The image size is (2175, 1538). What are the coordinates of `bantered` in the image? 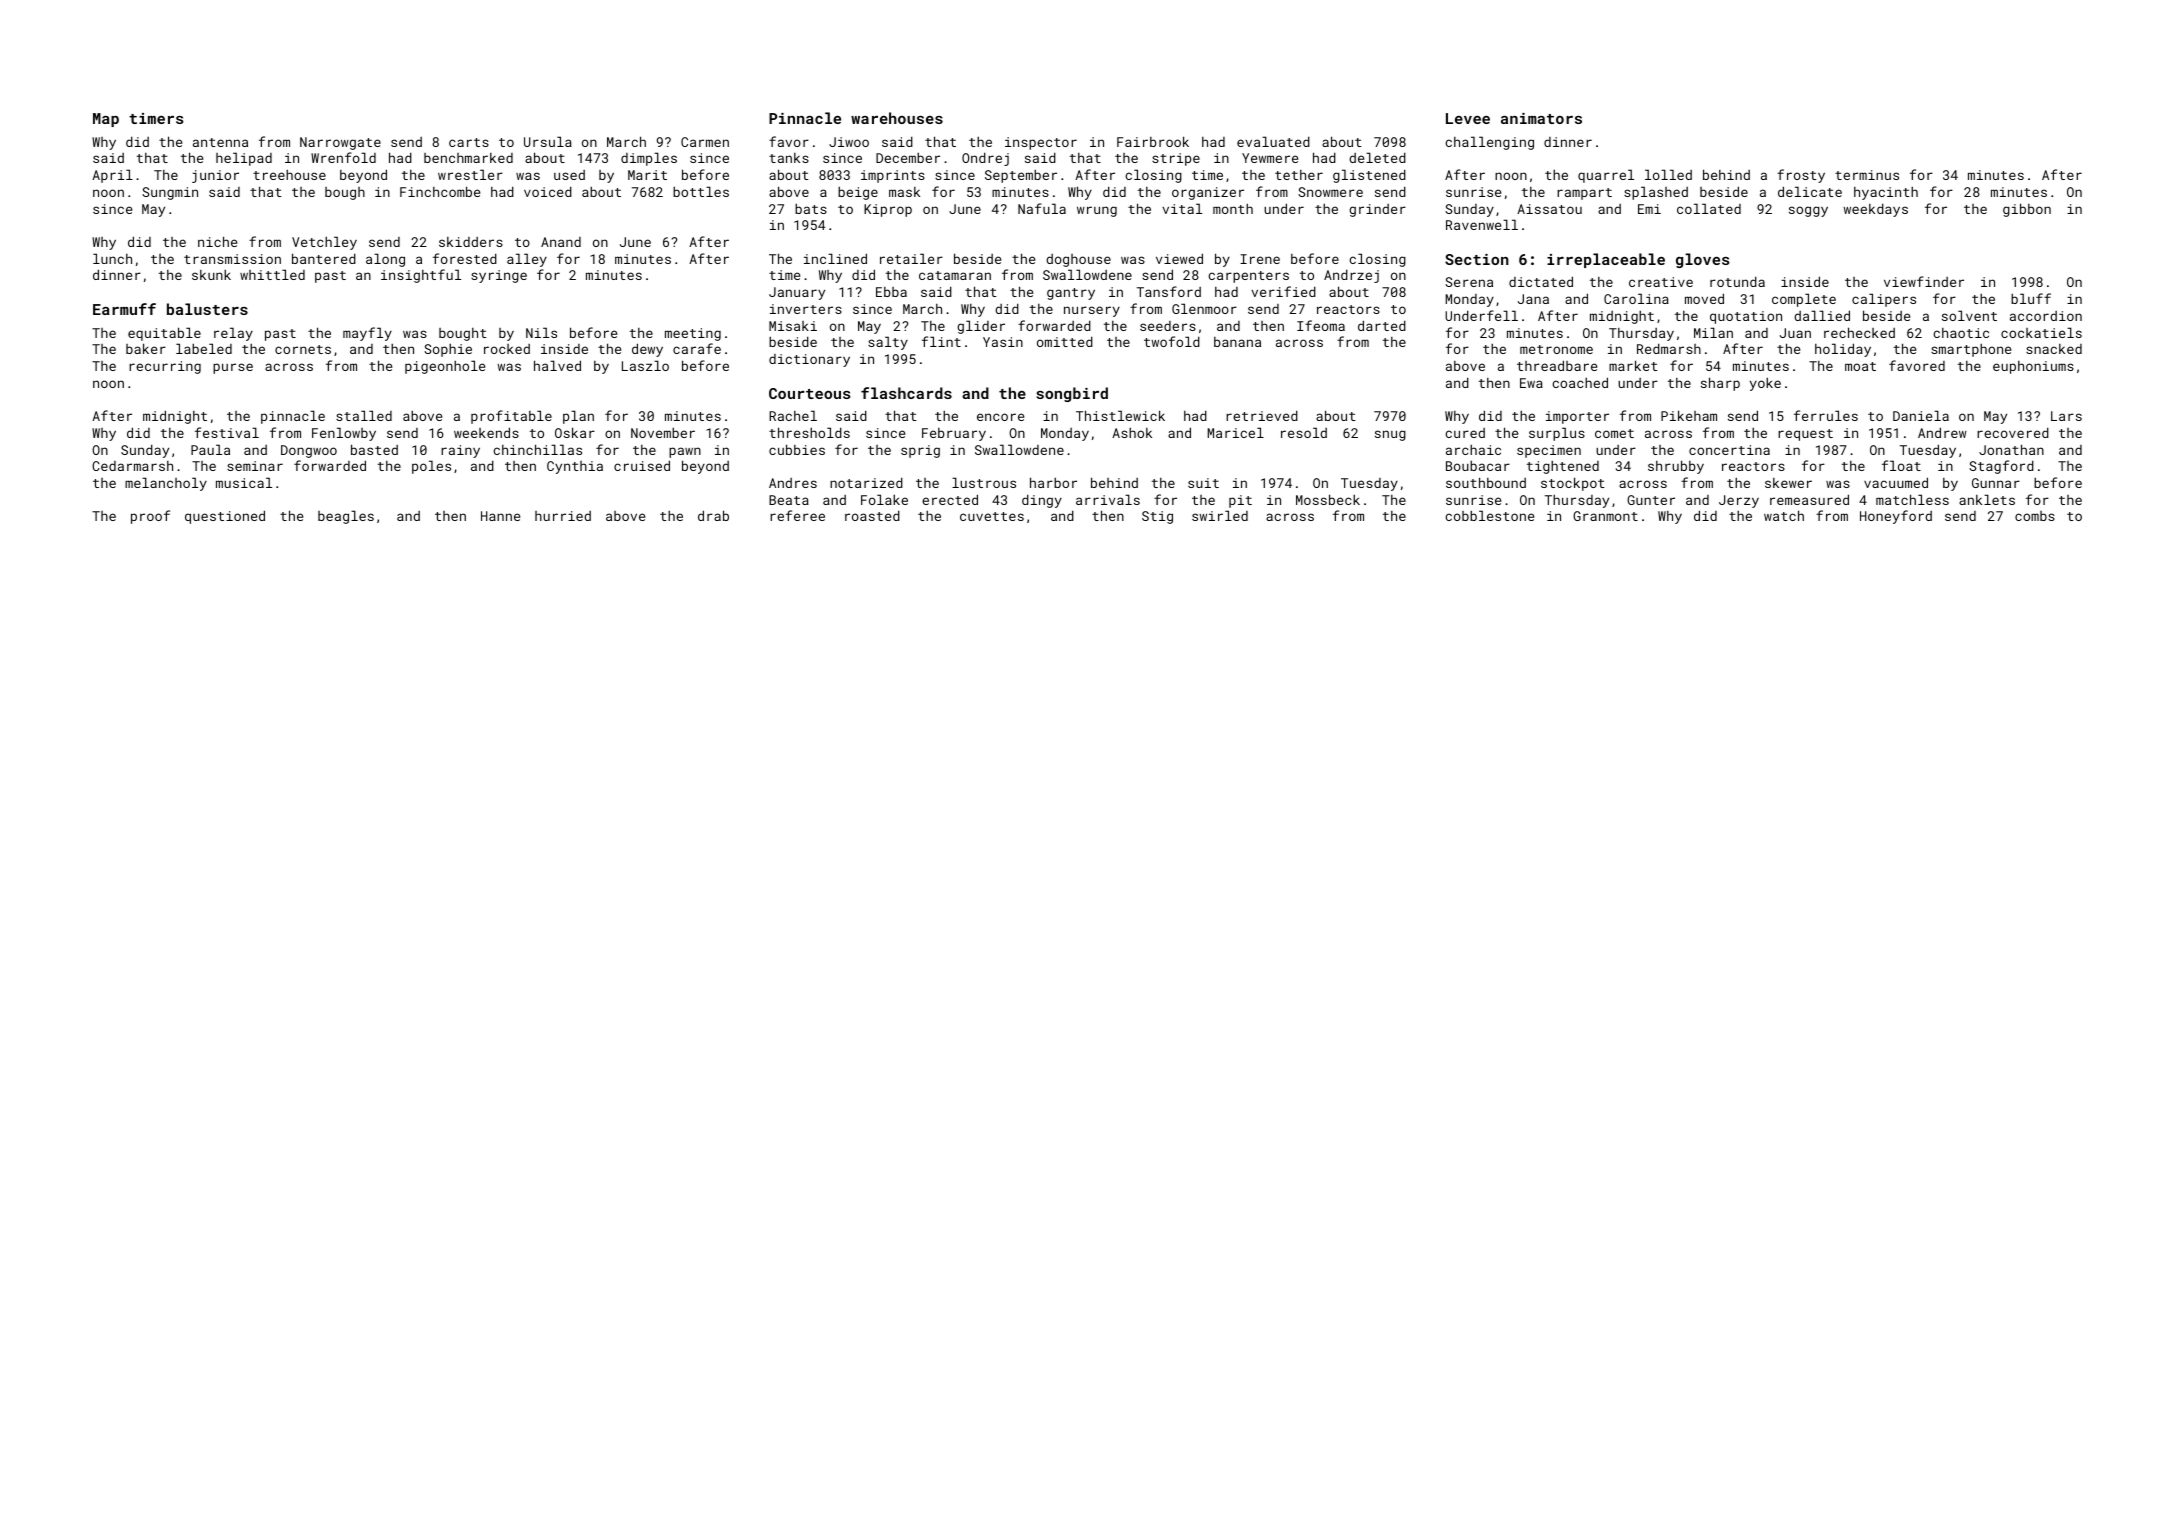 It's located at (324, 258).
